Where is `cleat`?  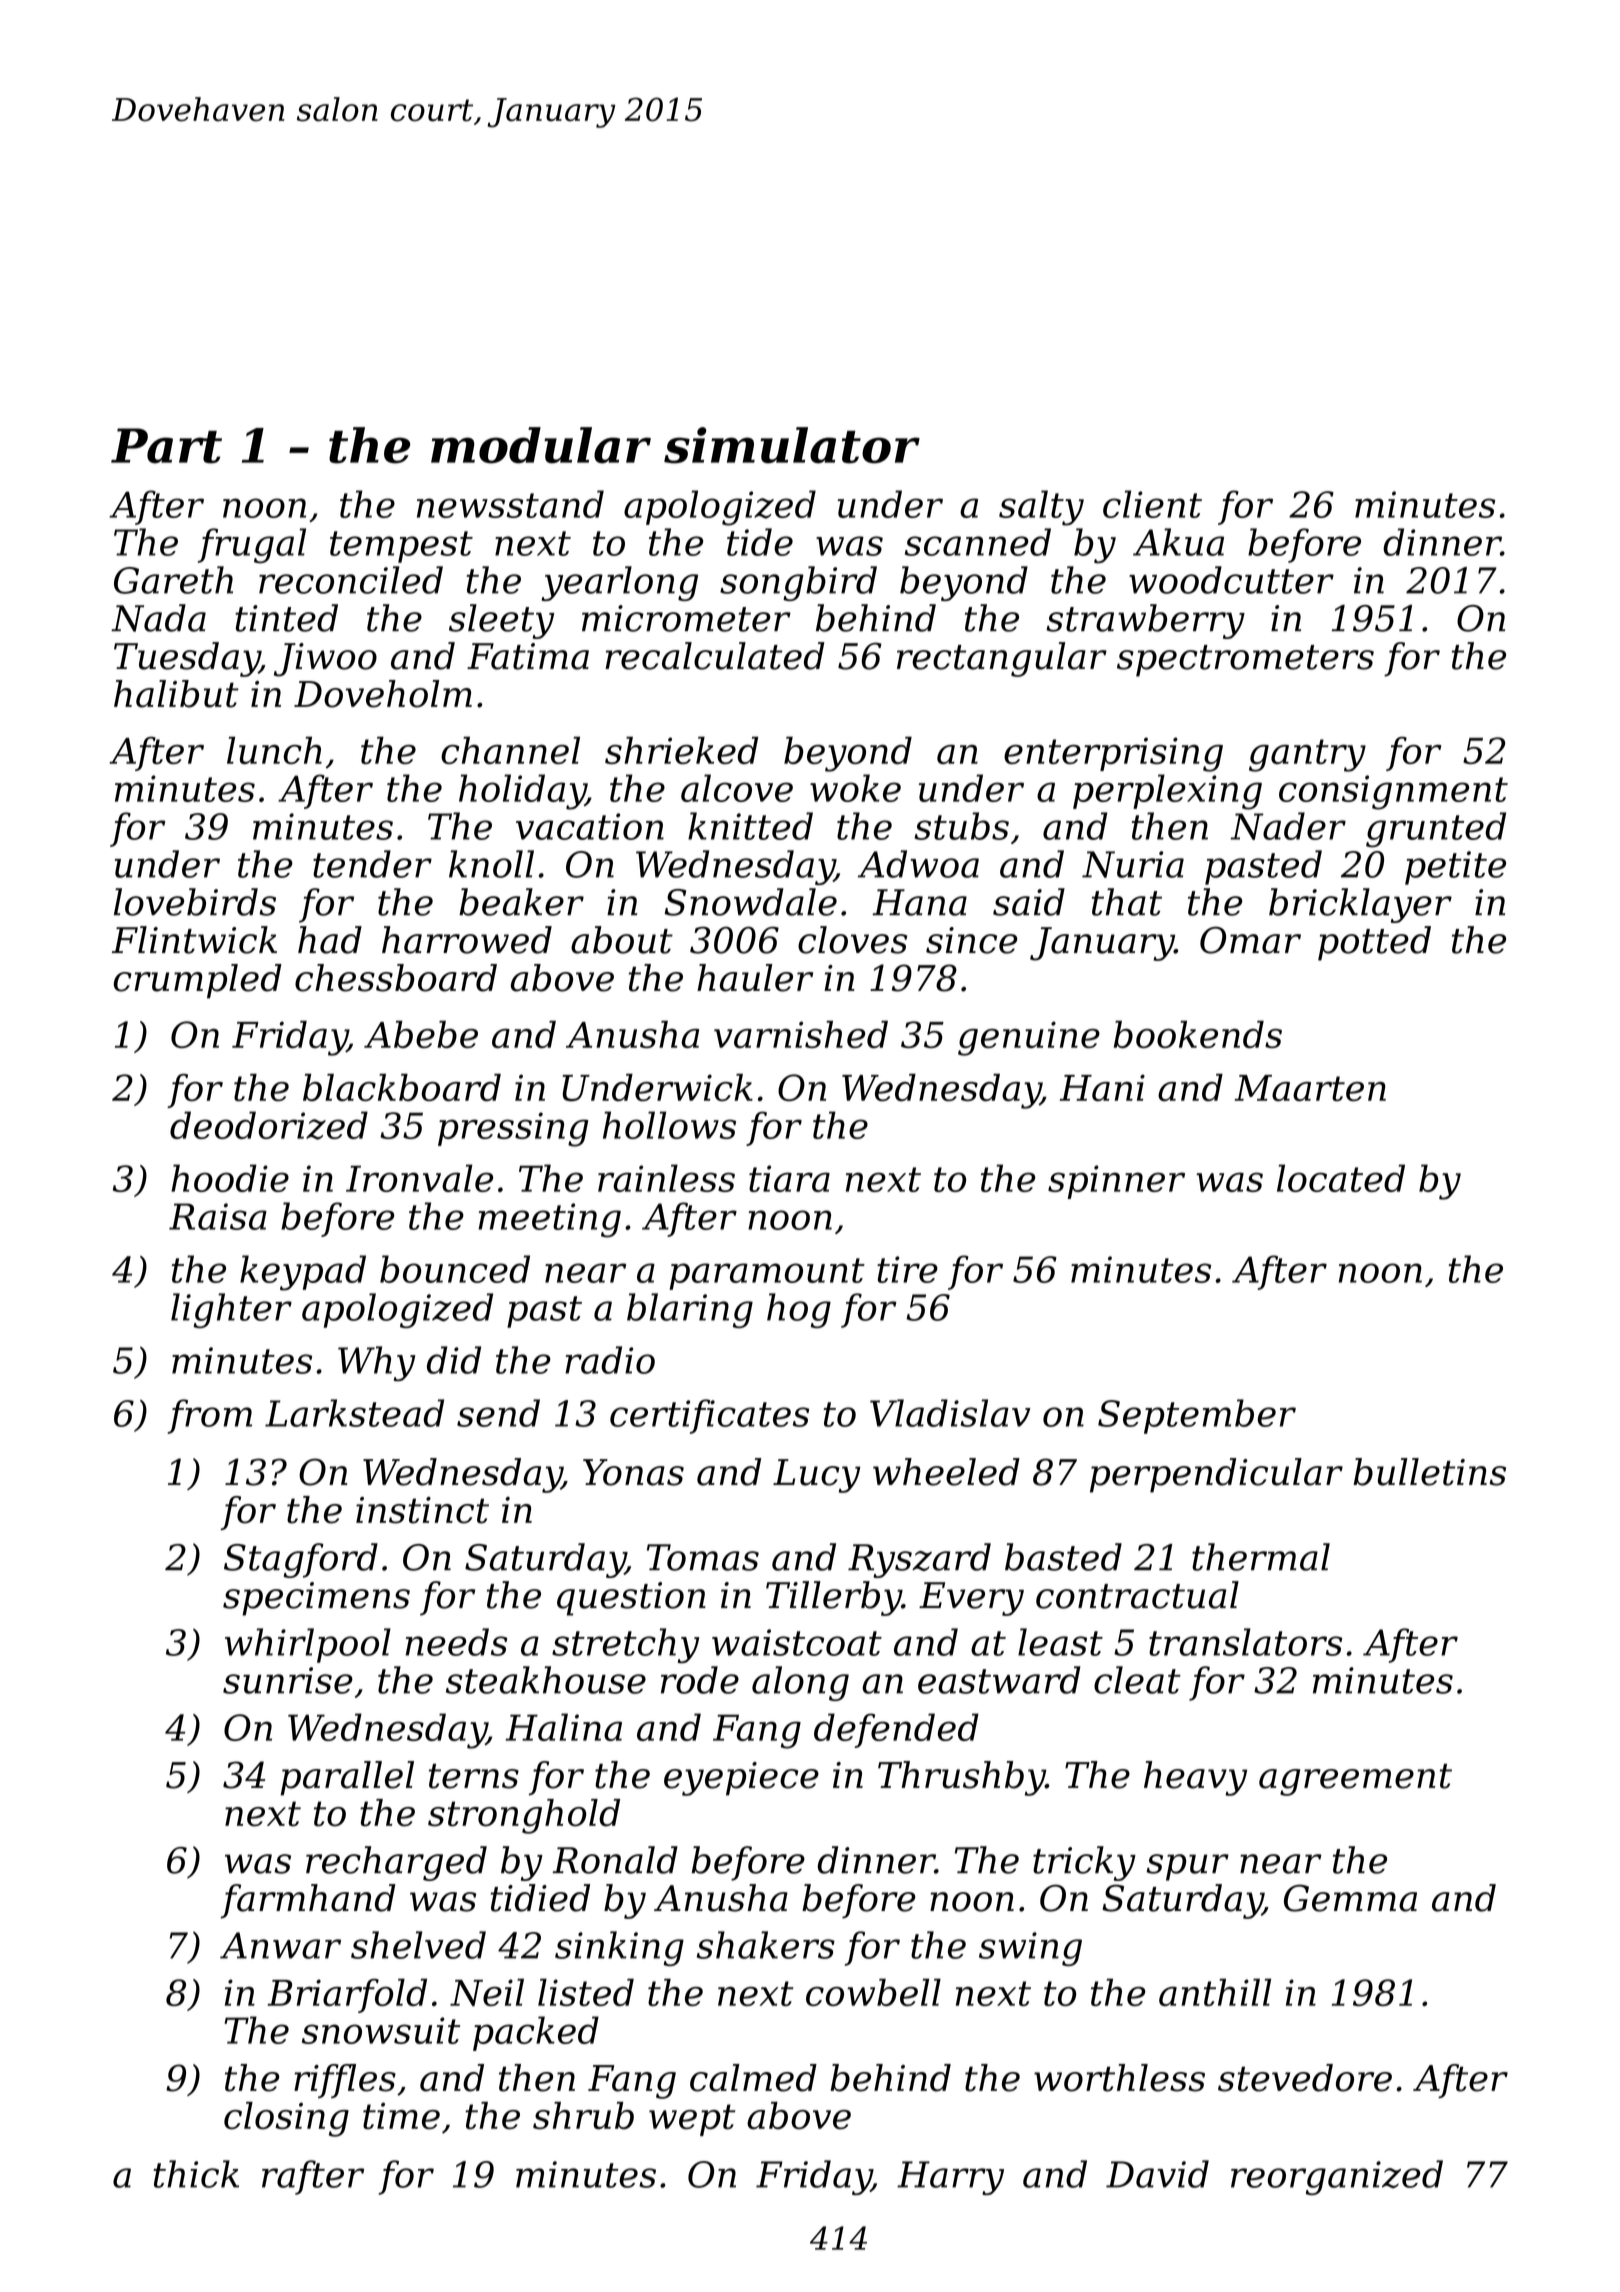 cleat is located at coordinates (1137, 1680).
